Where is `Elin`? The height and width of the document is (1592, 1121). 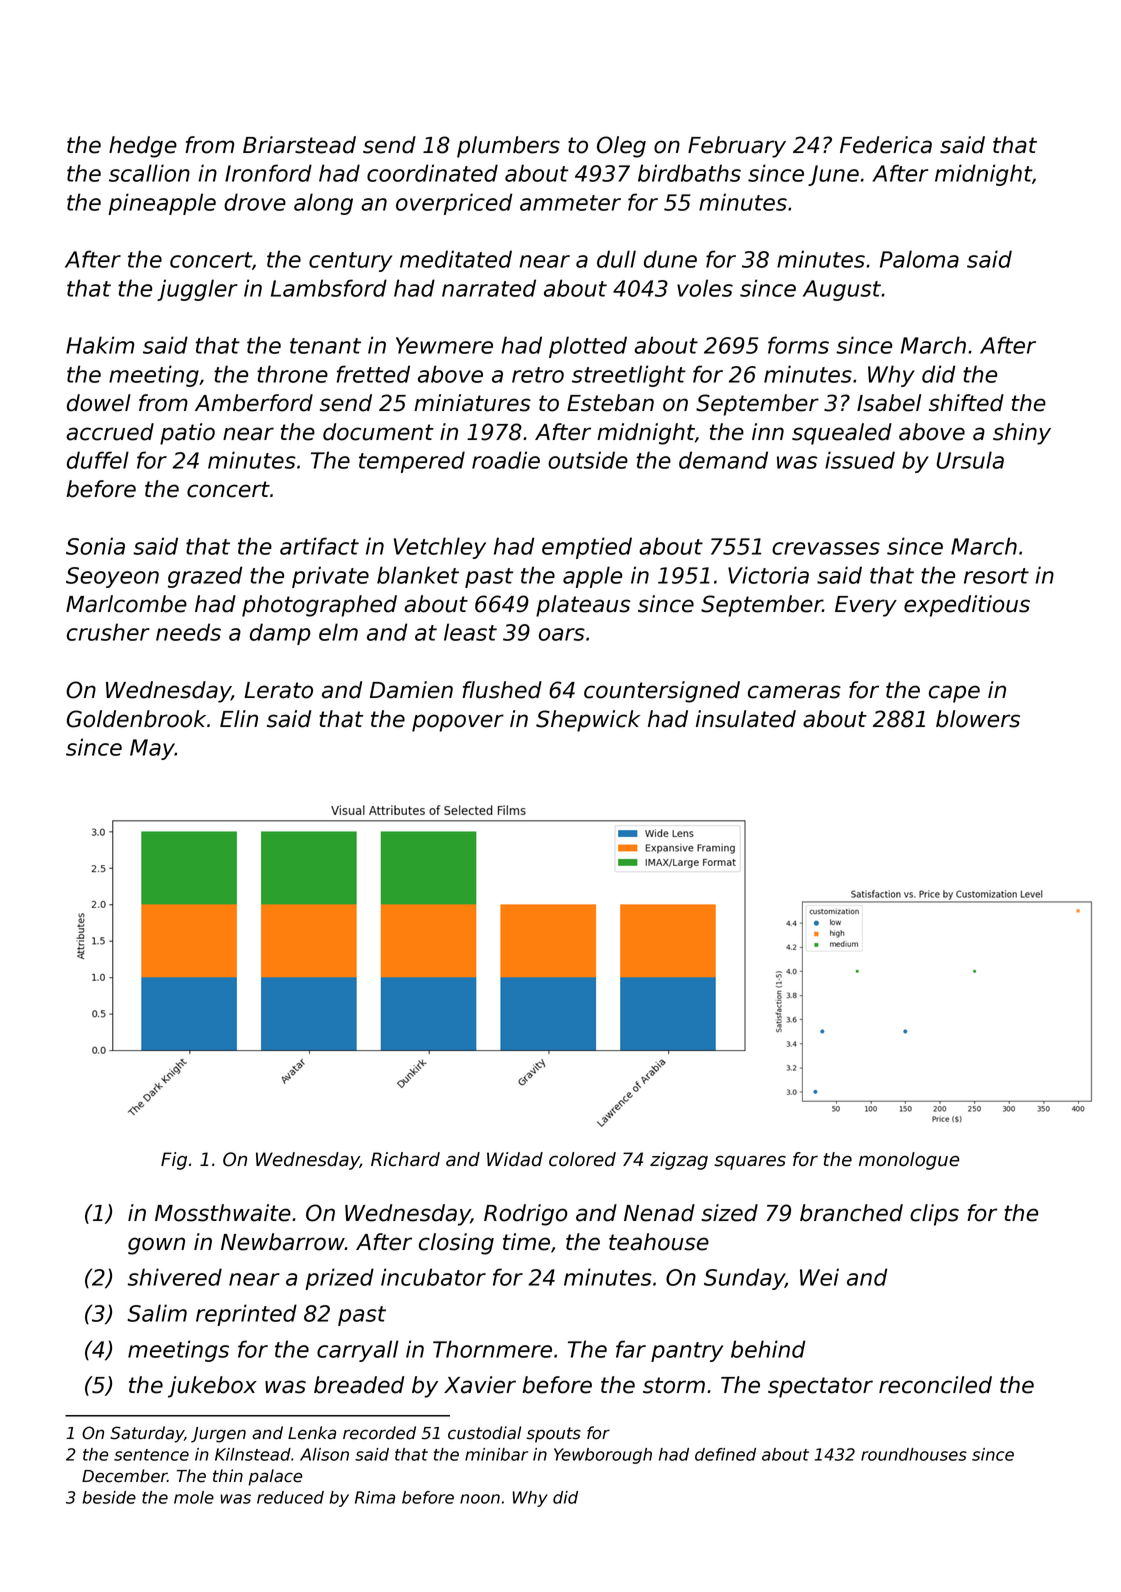 Elin is located at coordinates (239, 718).
